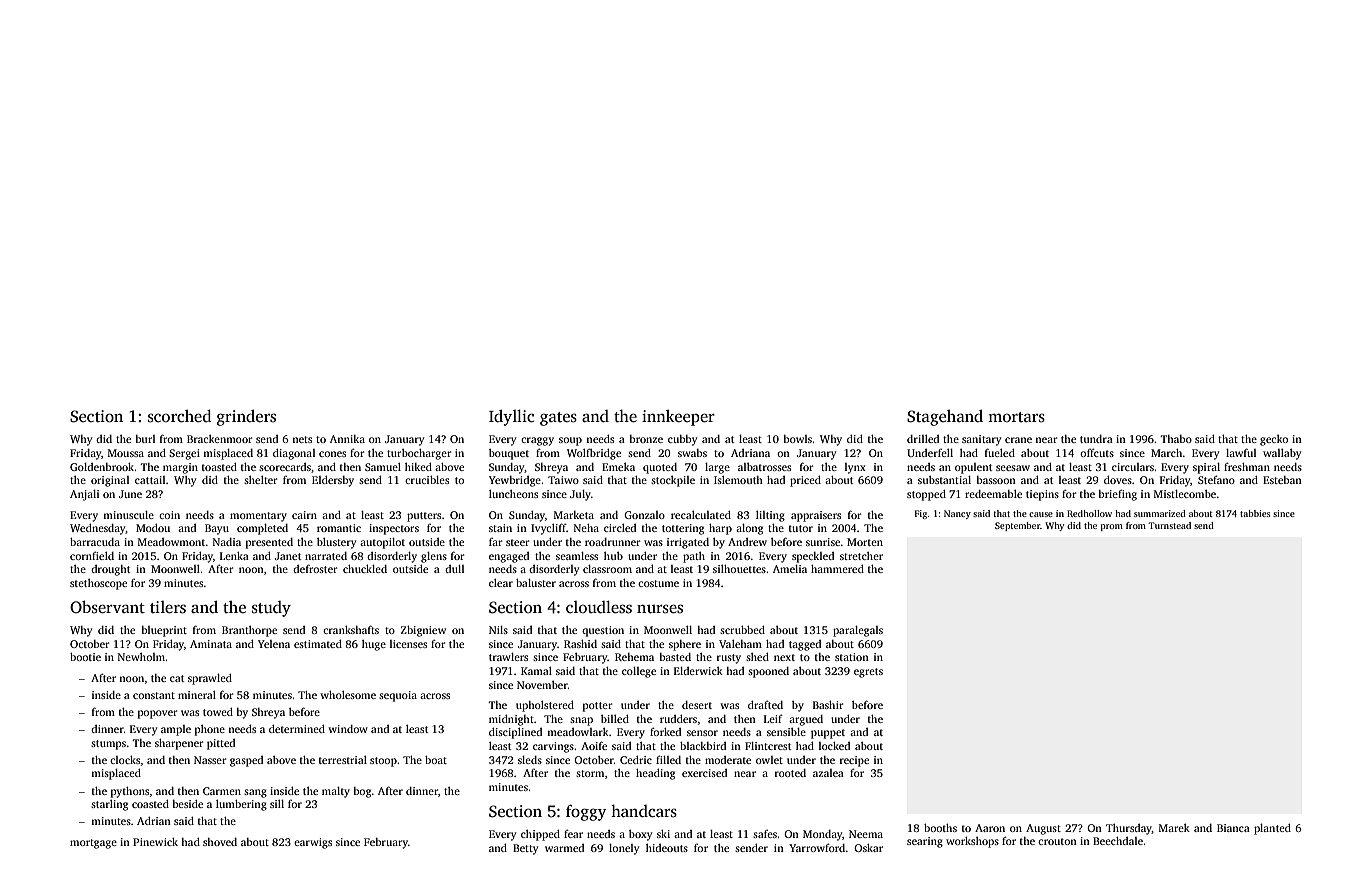 This screenshot has width=1372, height=887. I want to click on turbocharger, so click(419, 454).
